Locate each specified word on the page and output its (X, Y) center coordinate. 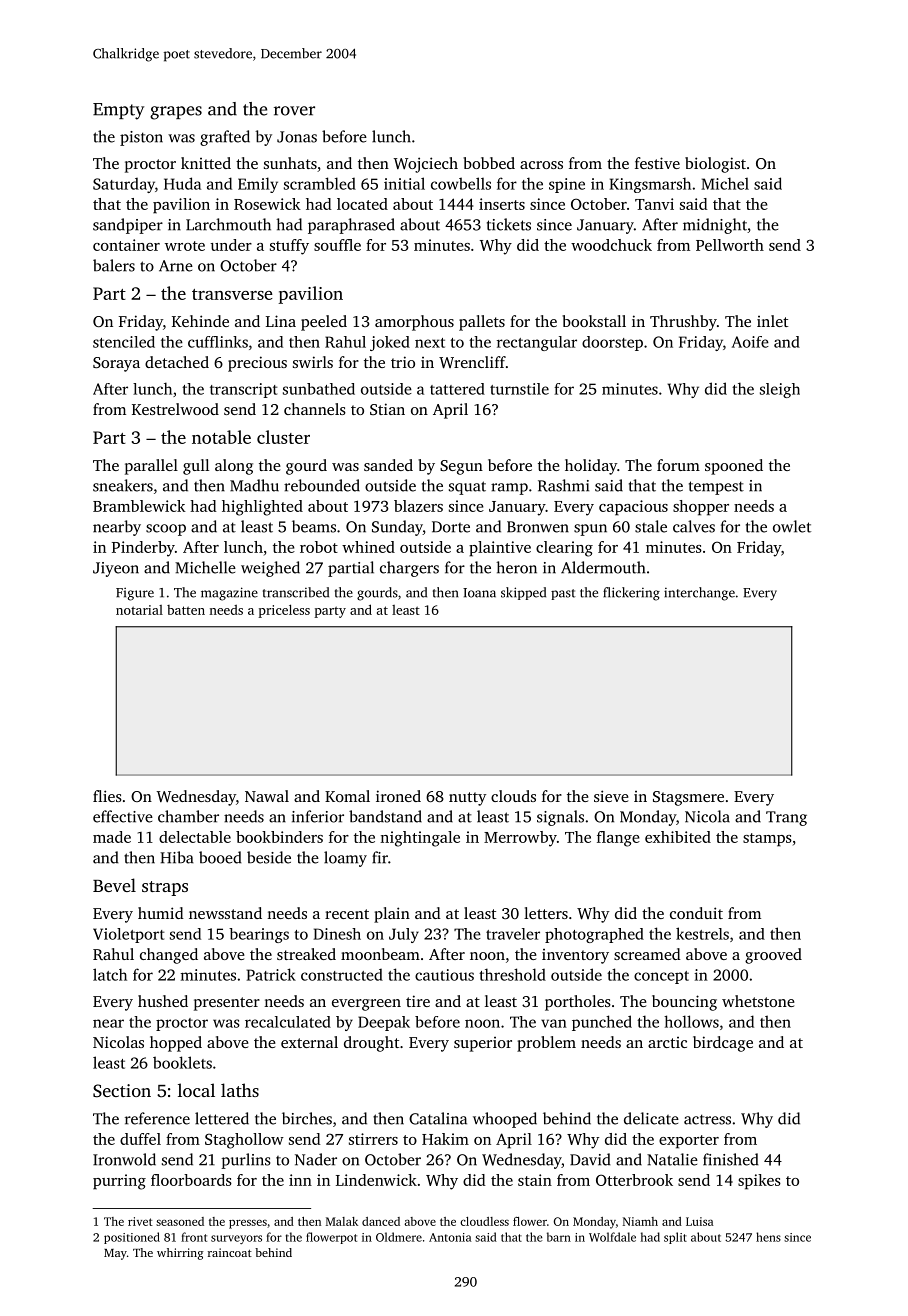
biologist (715, 165)
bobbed (489, 163)
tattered (457, 389)
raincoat (230, 1252)
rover (294, 111)
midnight (715, 226)
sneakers (123, 485)
